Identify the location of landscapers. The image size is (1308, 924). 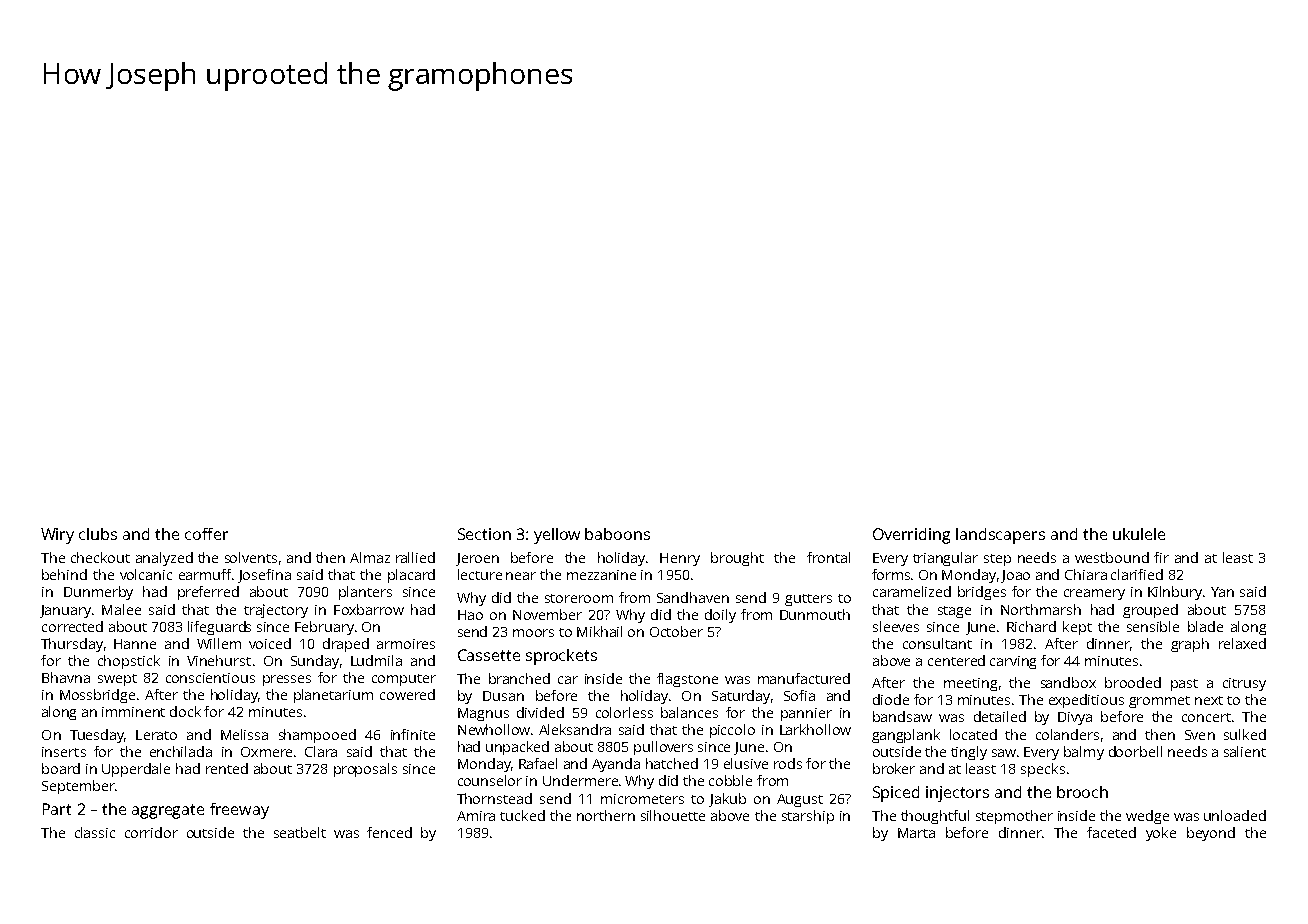
(1000, 536).
